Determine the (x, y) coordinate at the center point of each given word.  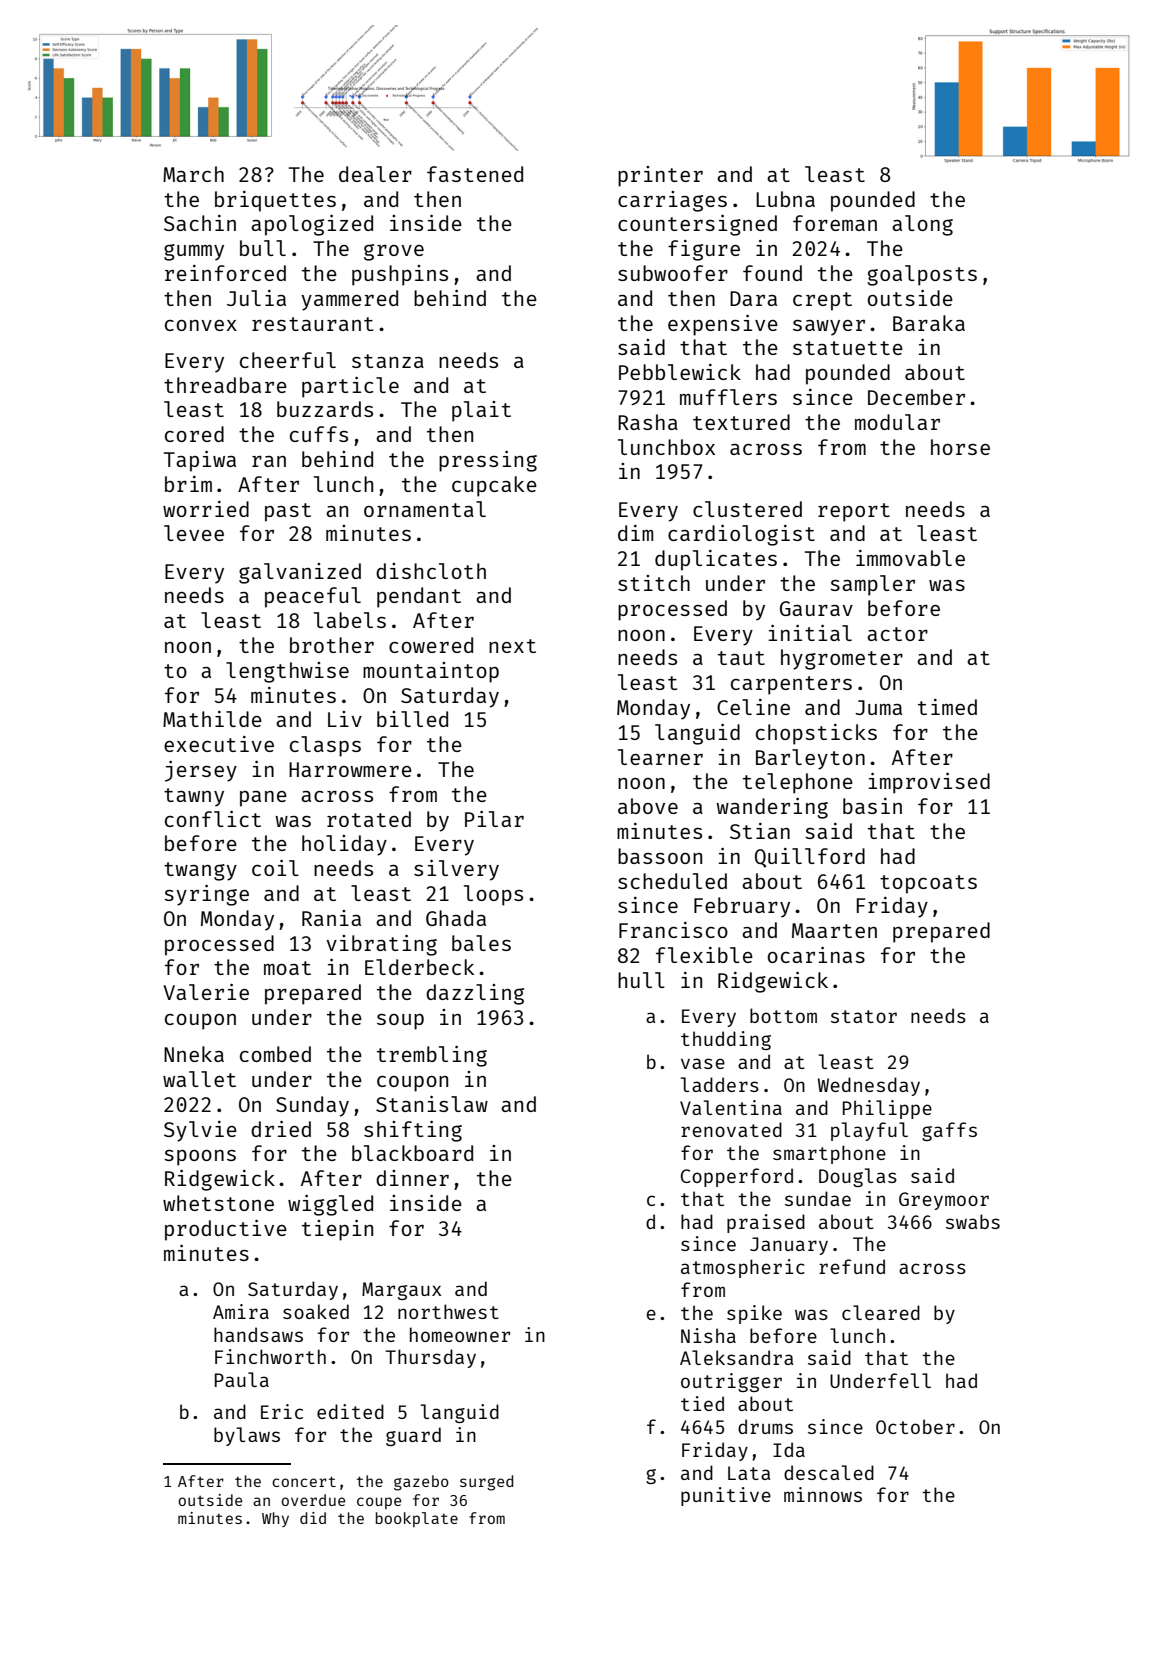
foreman (835, 223)
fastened (475, 174)
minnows (823, 1494)
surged (486, 1483)
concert (304, 1481)
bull (263, 248)
